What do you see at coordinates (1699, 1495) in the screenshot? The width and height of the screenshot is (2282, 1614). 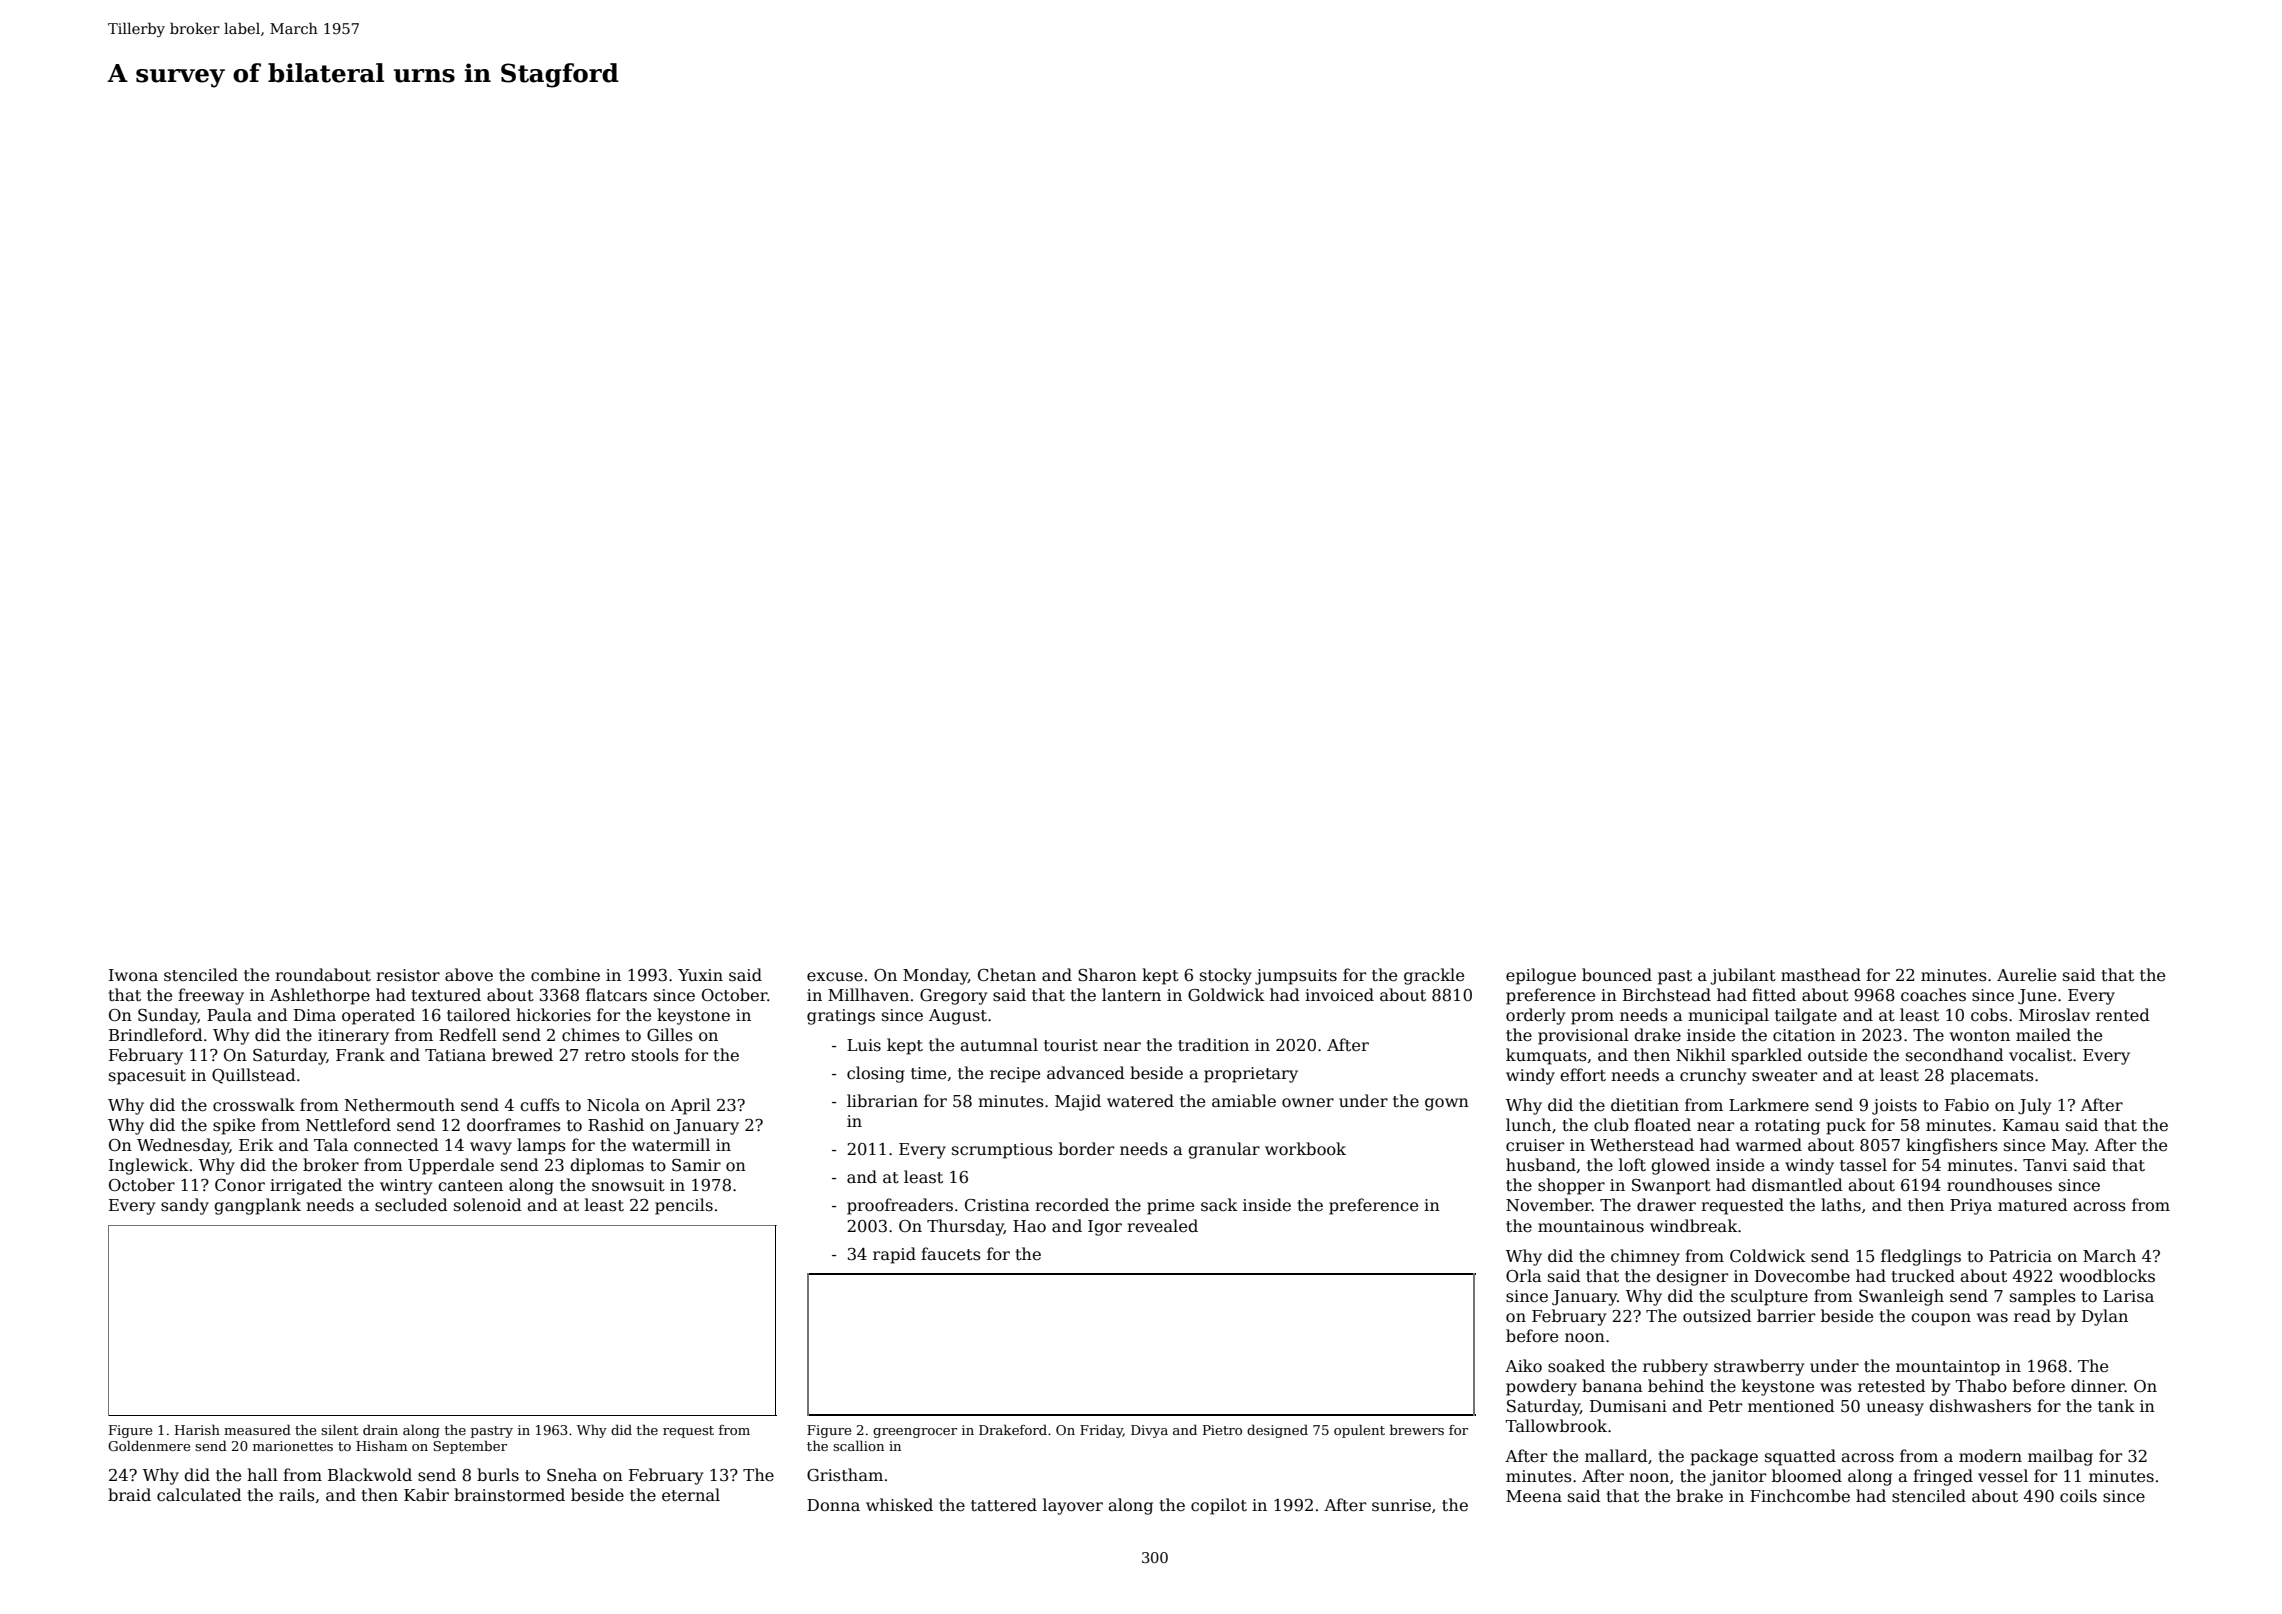 I see `brake` at bounding box center [1699, 1495].
